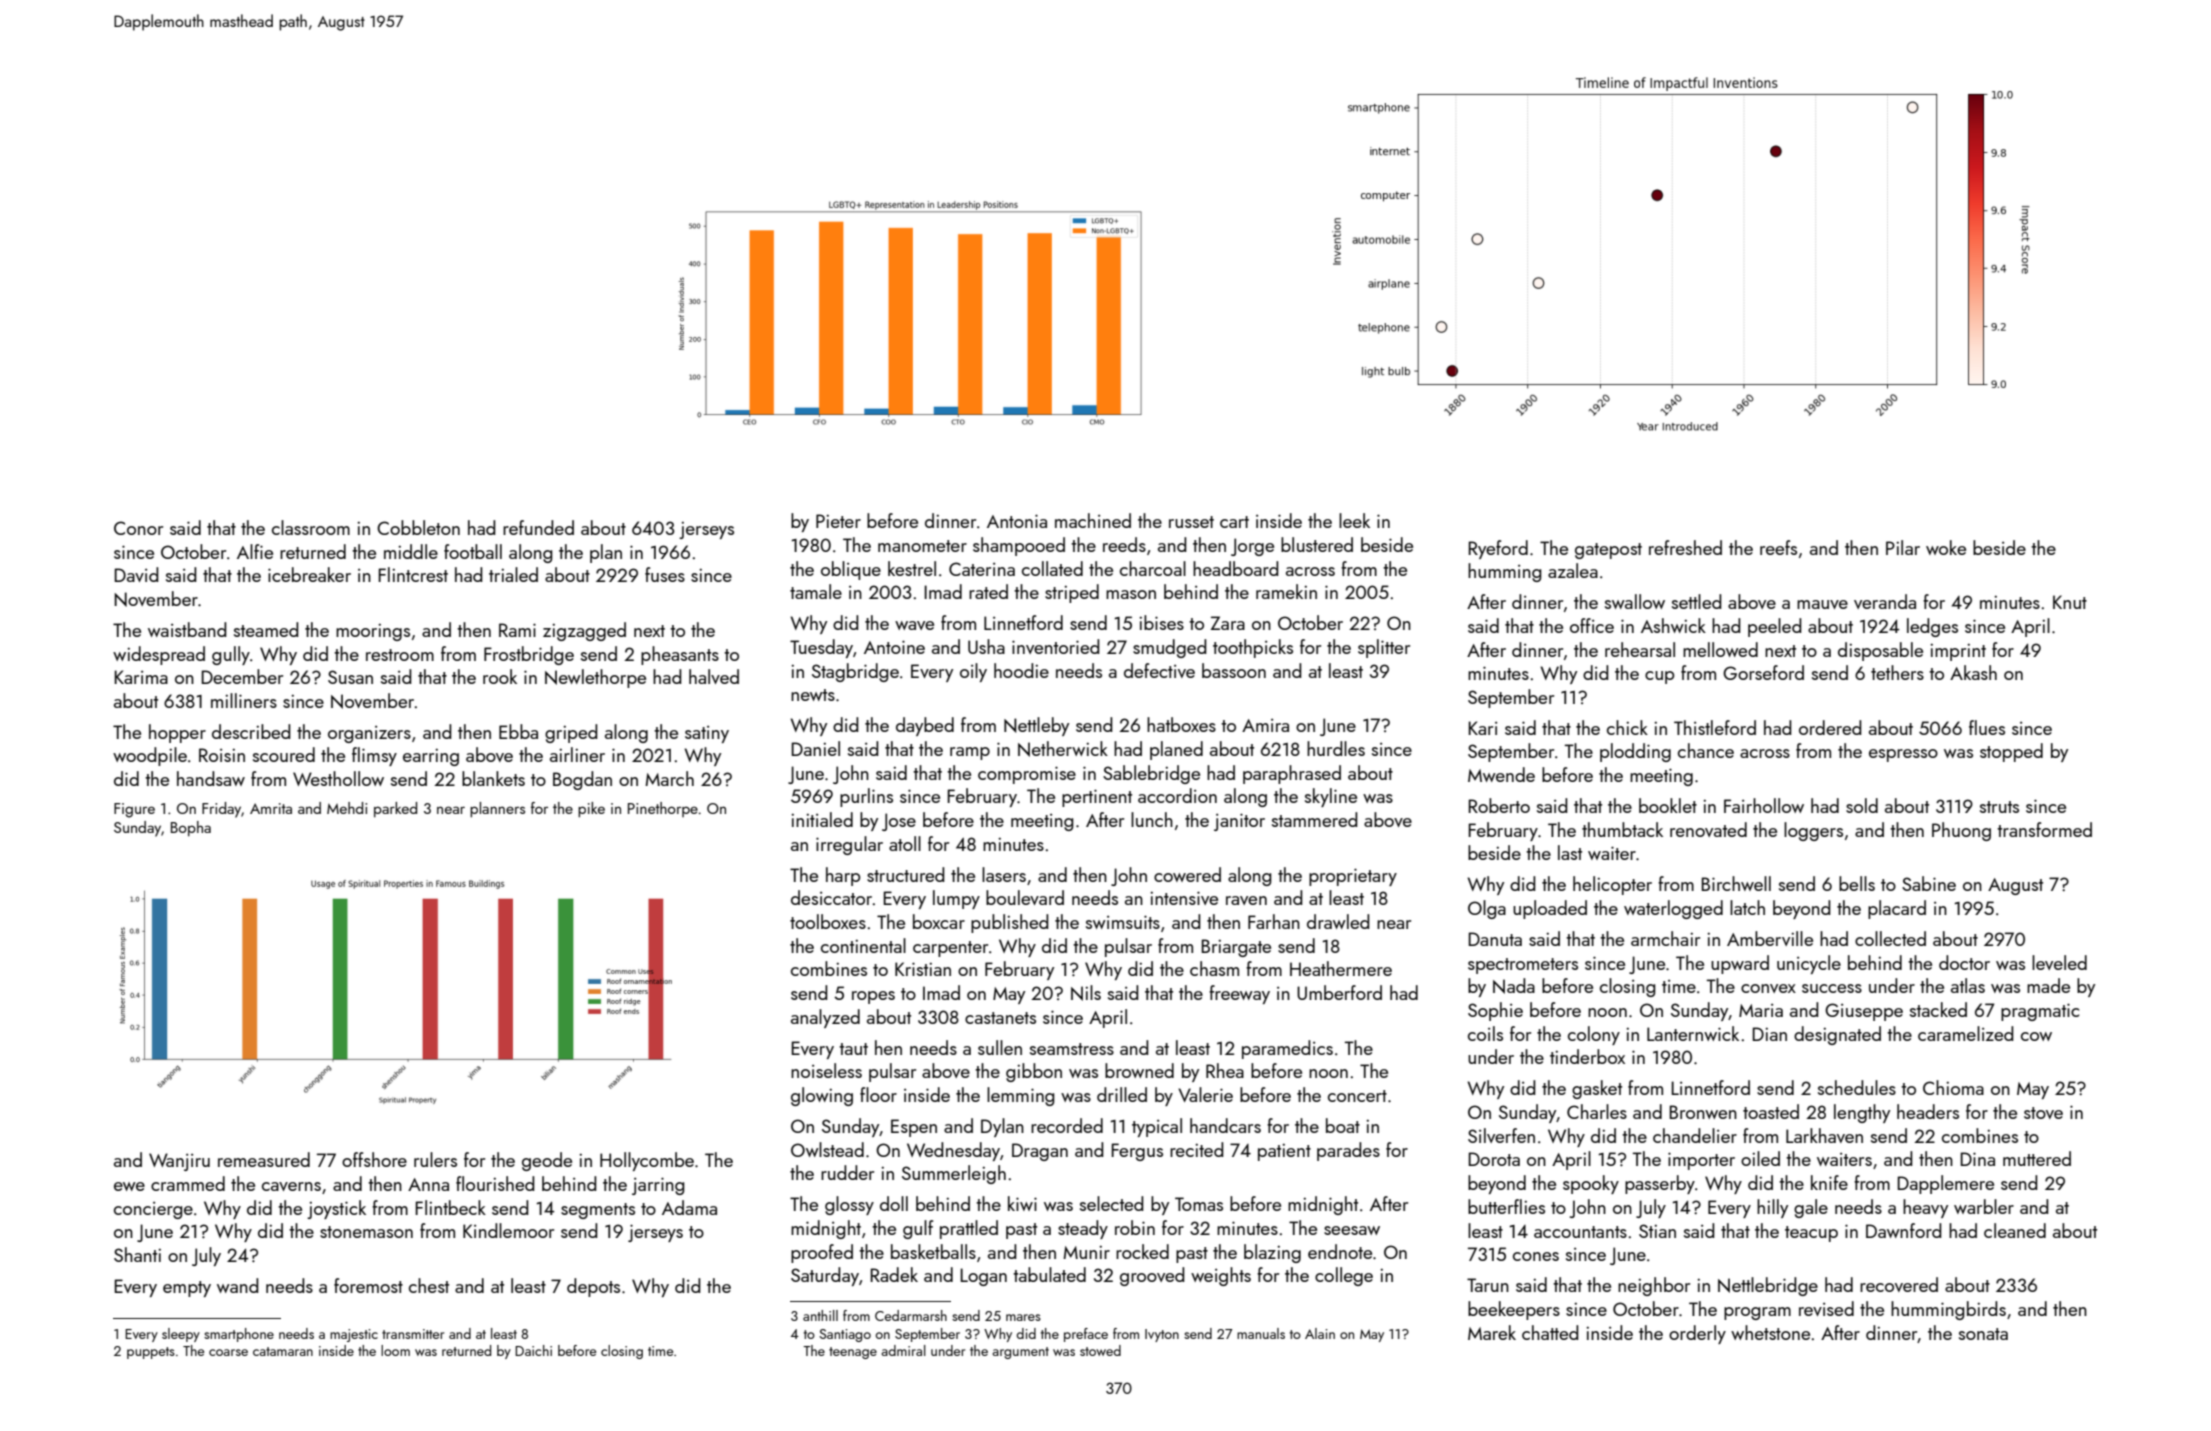  What do you see at coordinates (1983, 1334) in the image?
I see `sonata` at bounding box center [1983, 1334].
